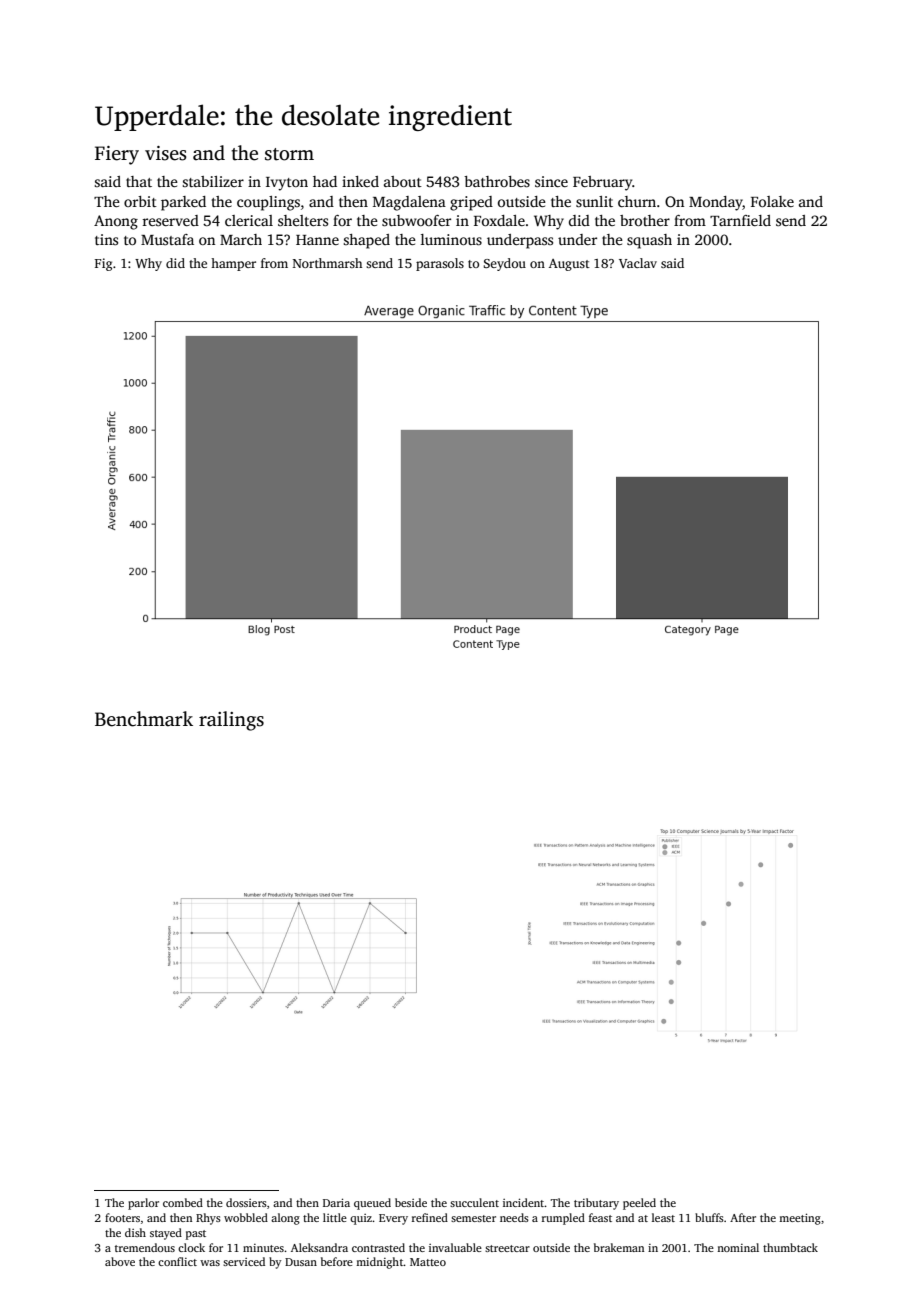 The width and height of the document is (924, 1308). What do you see at coordinates (246, 1217) in the document?
I see `wobbled` at bounding box center [246, 1217].
